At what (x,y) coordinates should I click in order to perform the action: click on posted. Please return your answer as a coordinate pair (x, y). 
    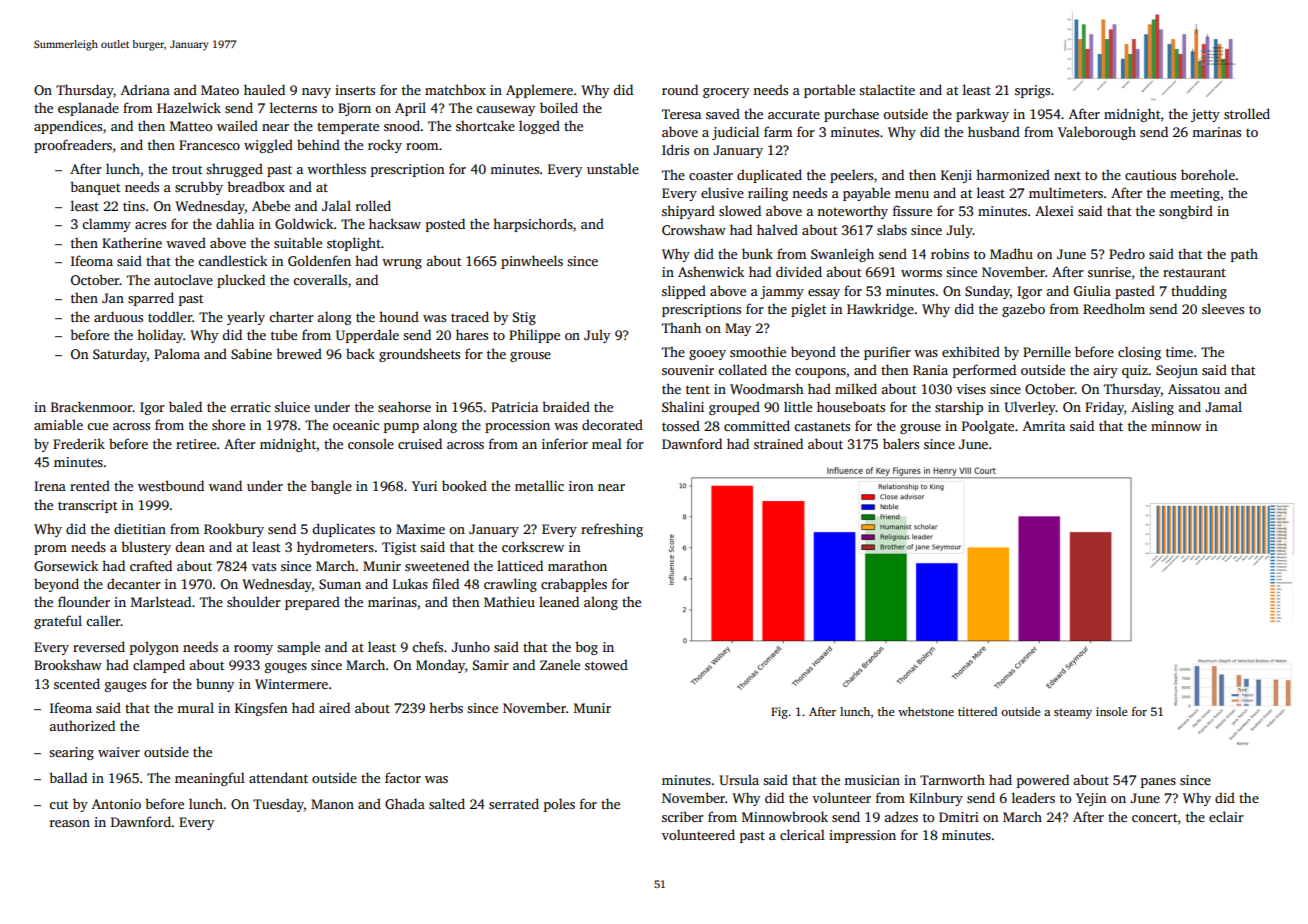
    Looking at the image, I should click on (445, 225).
